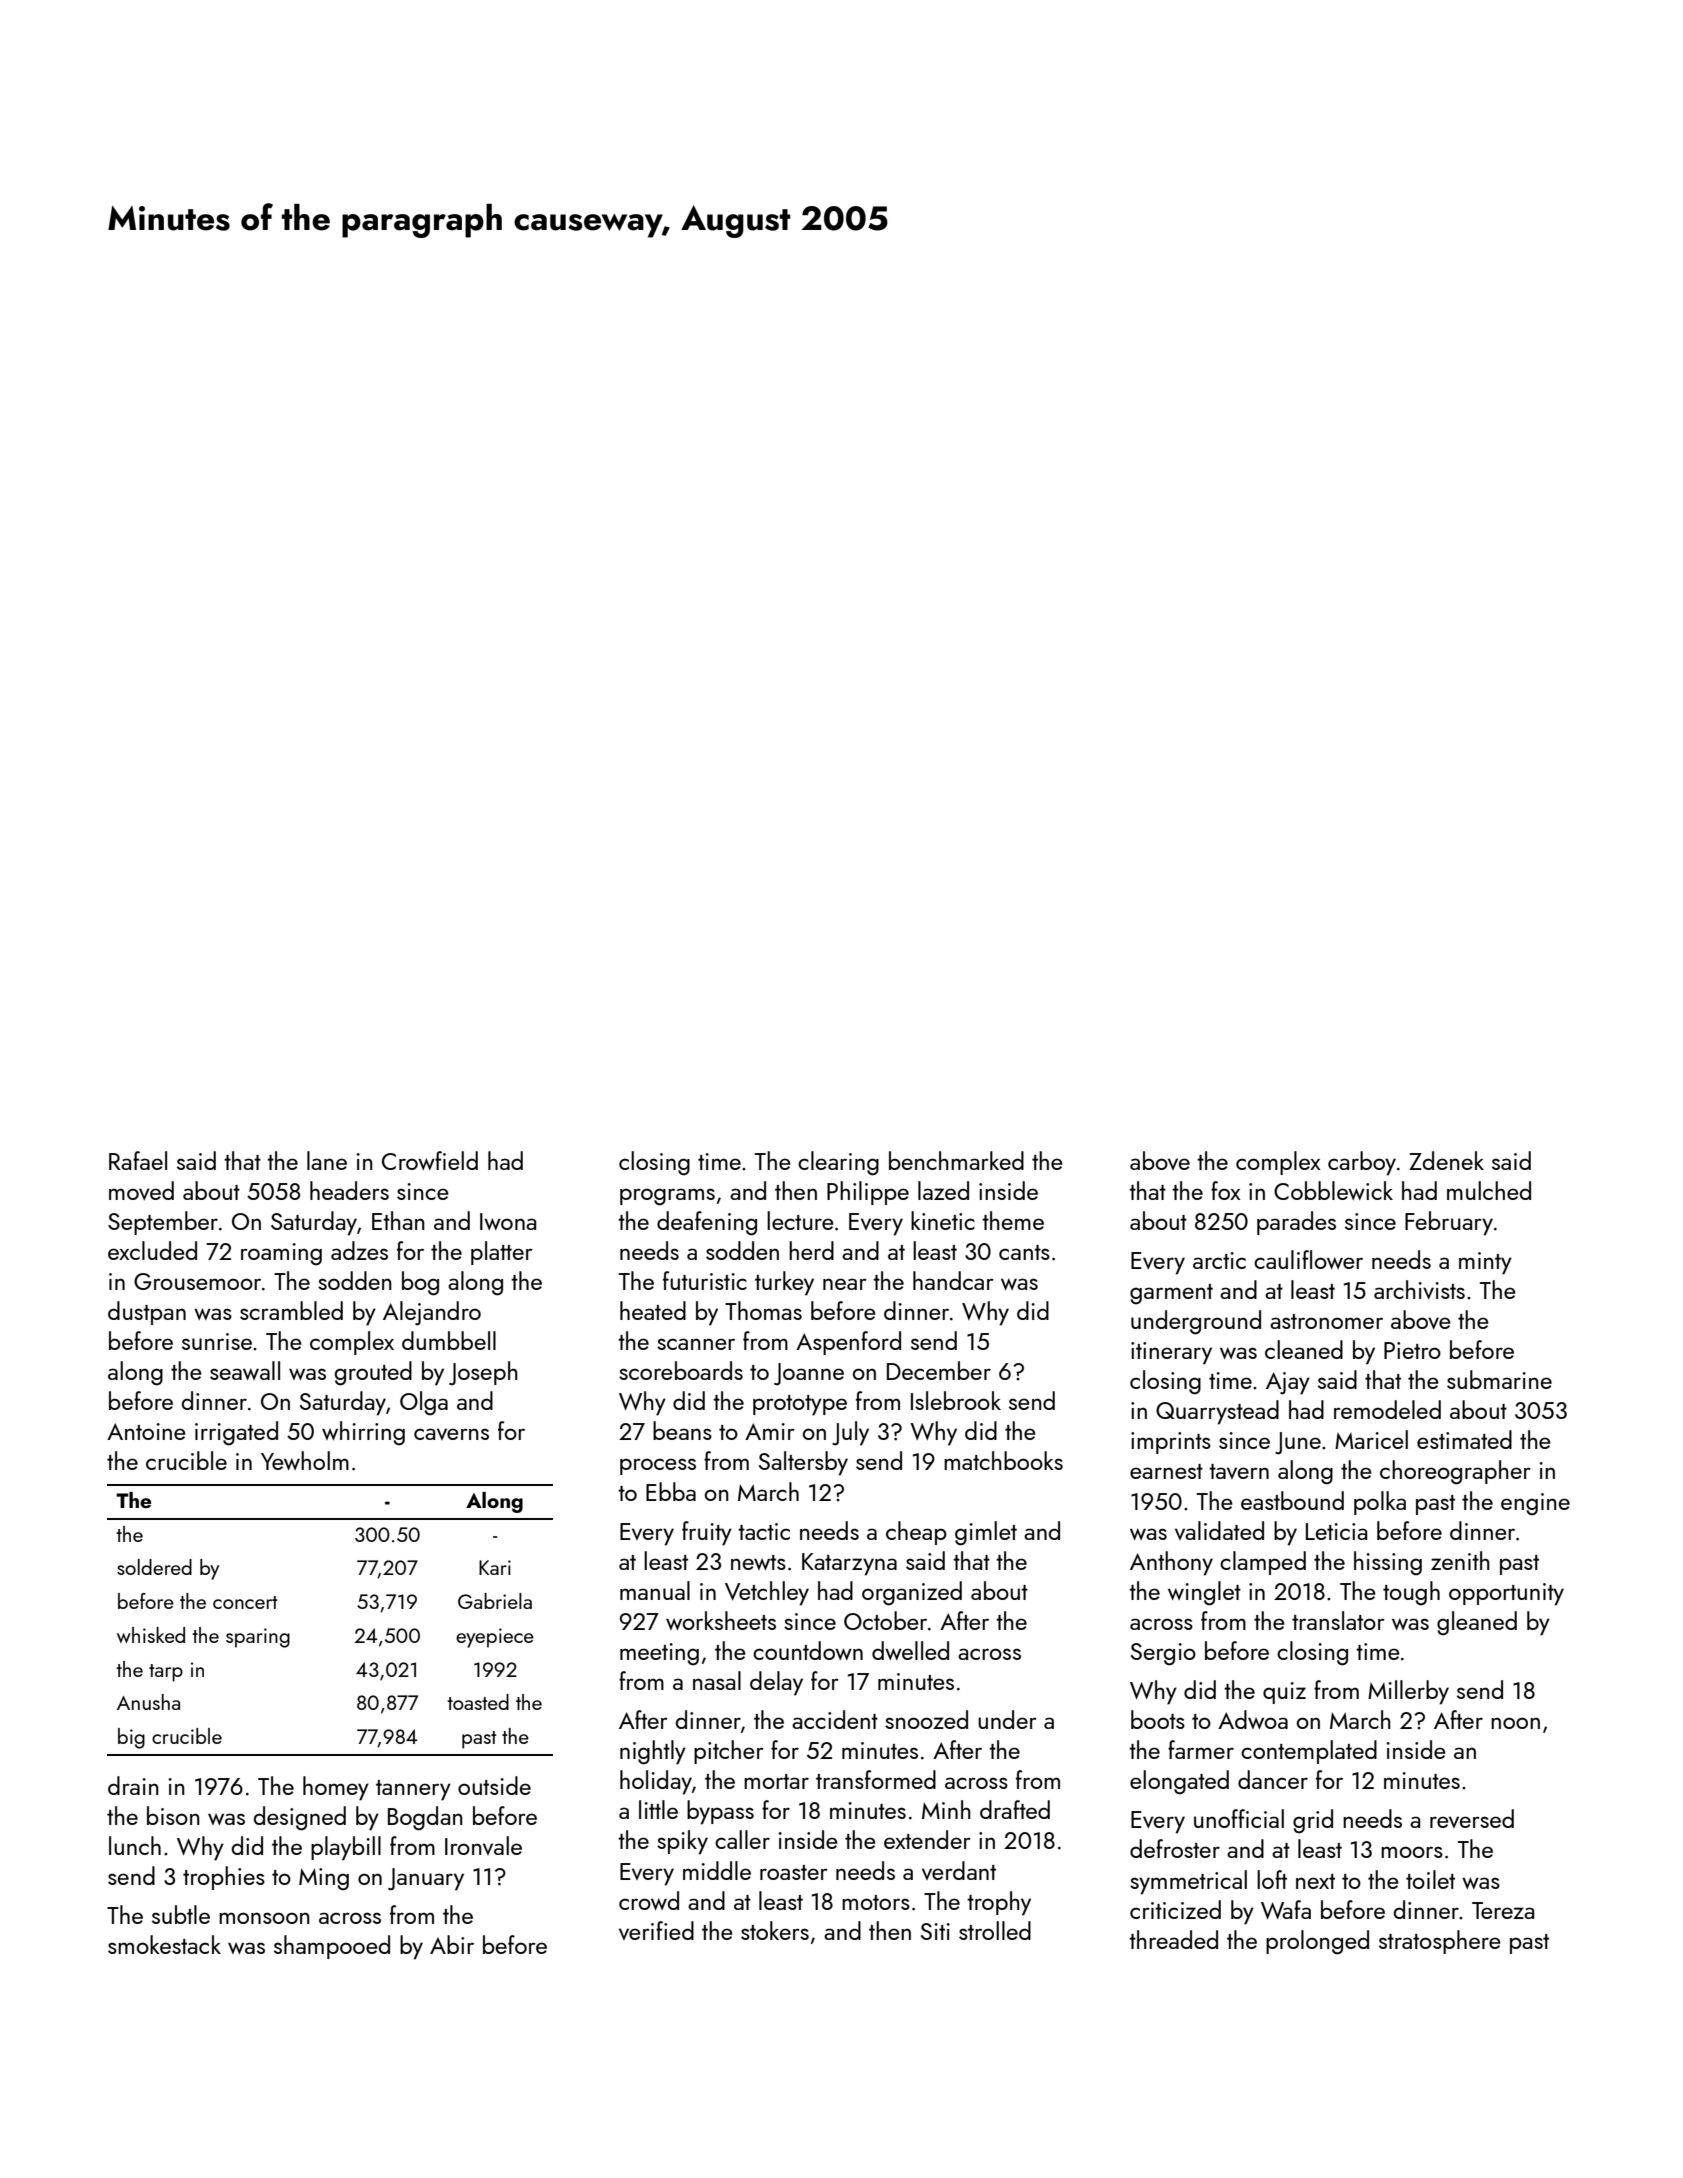  What do you see at coordinates (1163, 1654) in the document?
I see `Sergio` at bounding box center [1163, 1654].
